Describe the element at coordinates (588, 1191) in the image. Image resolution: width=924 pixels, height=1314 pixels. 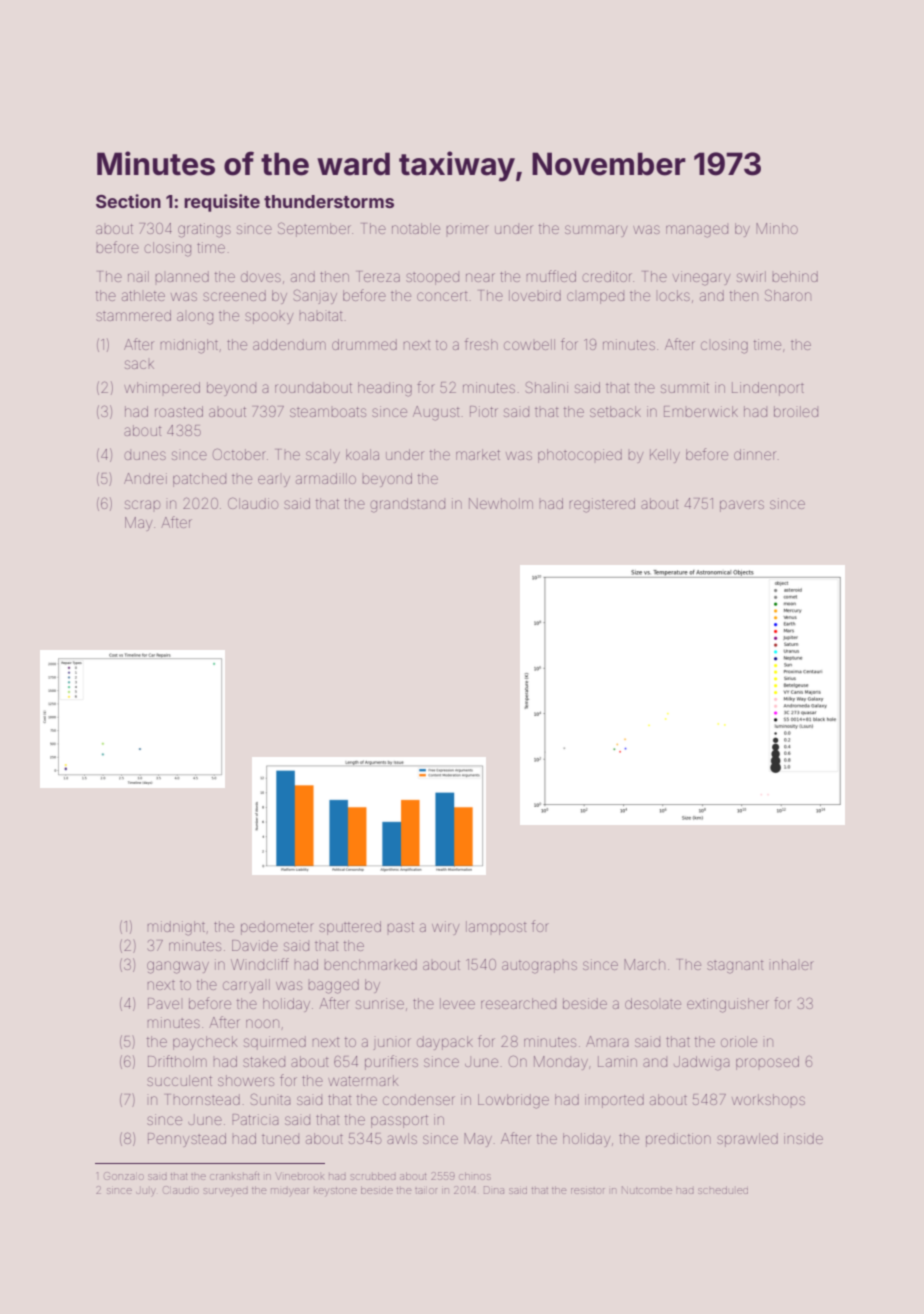
I see `resistor` at that location.
